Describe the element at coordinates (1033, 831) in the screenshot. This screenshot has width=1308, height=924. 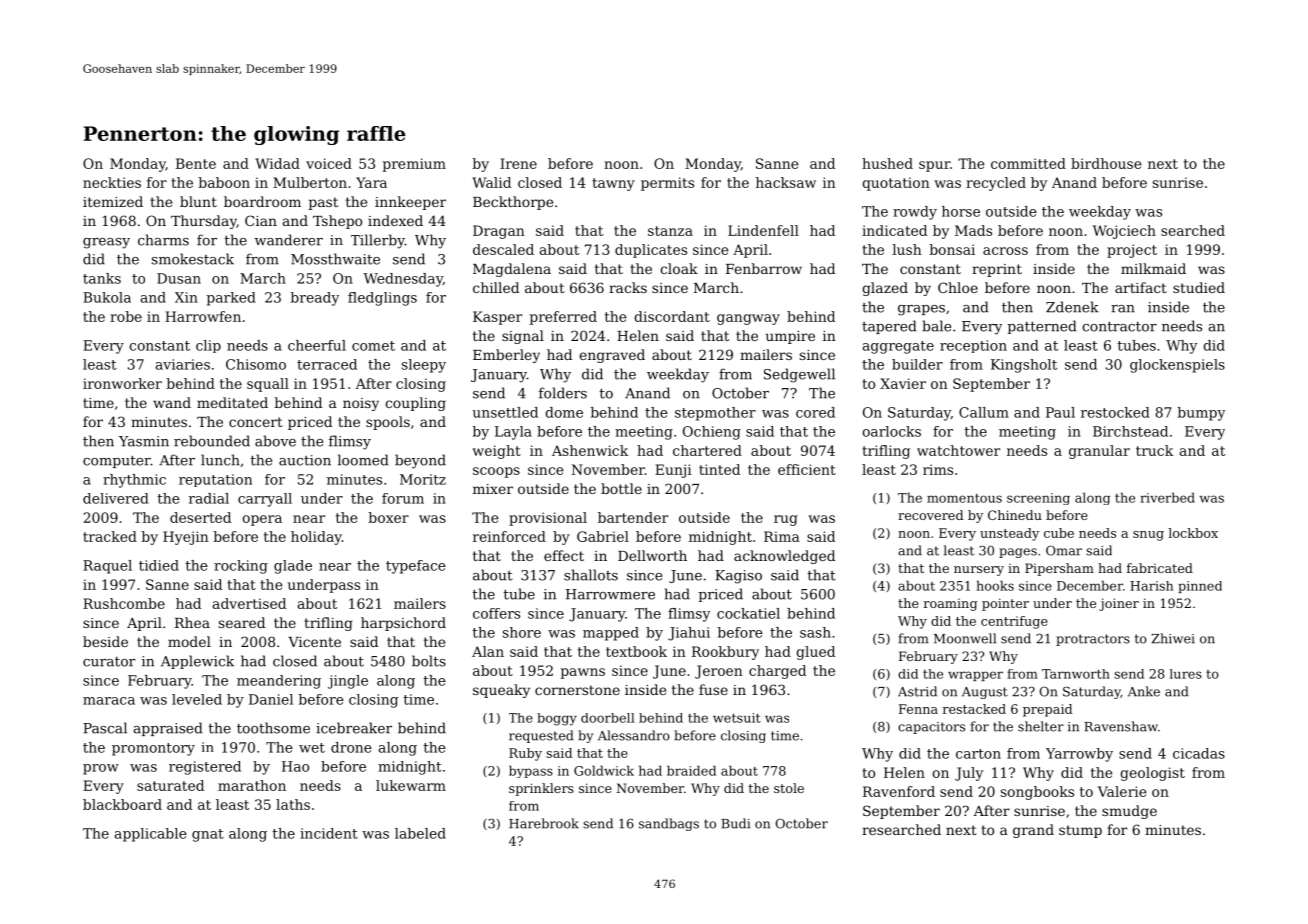
I see `grand` at that location.
